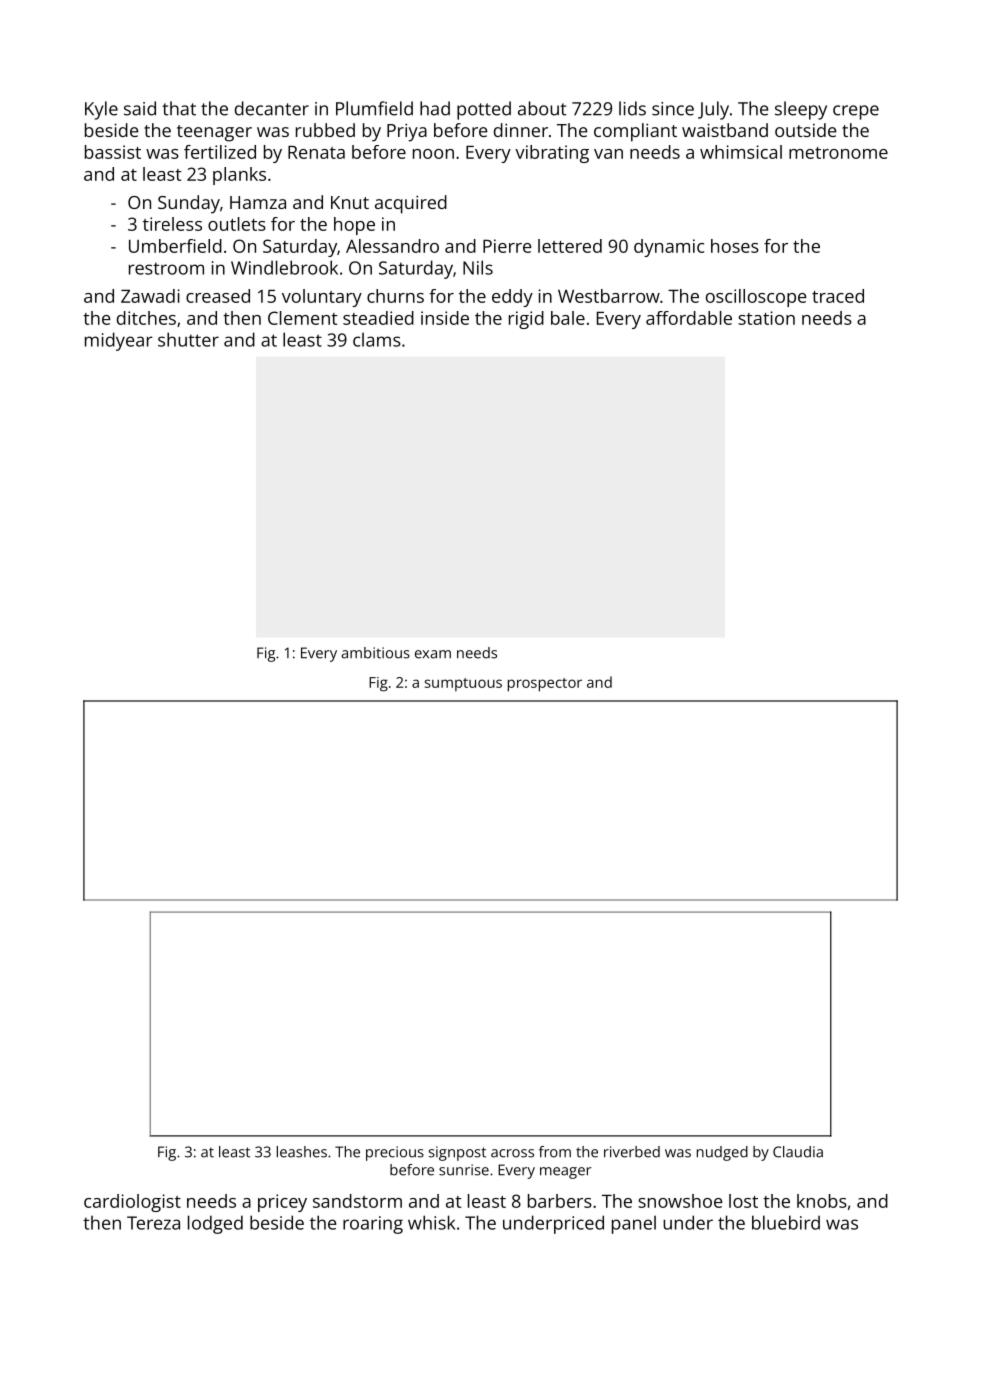  I want to click on clams, so click(377, 340).
